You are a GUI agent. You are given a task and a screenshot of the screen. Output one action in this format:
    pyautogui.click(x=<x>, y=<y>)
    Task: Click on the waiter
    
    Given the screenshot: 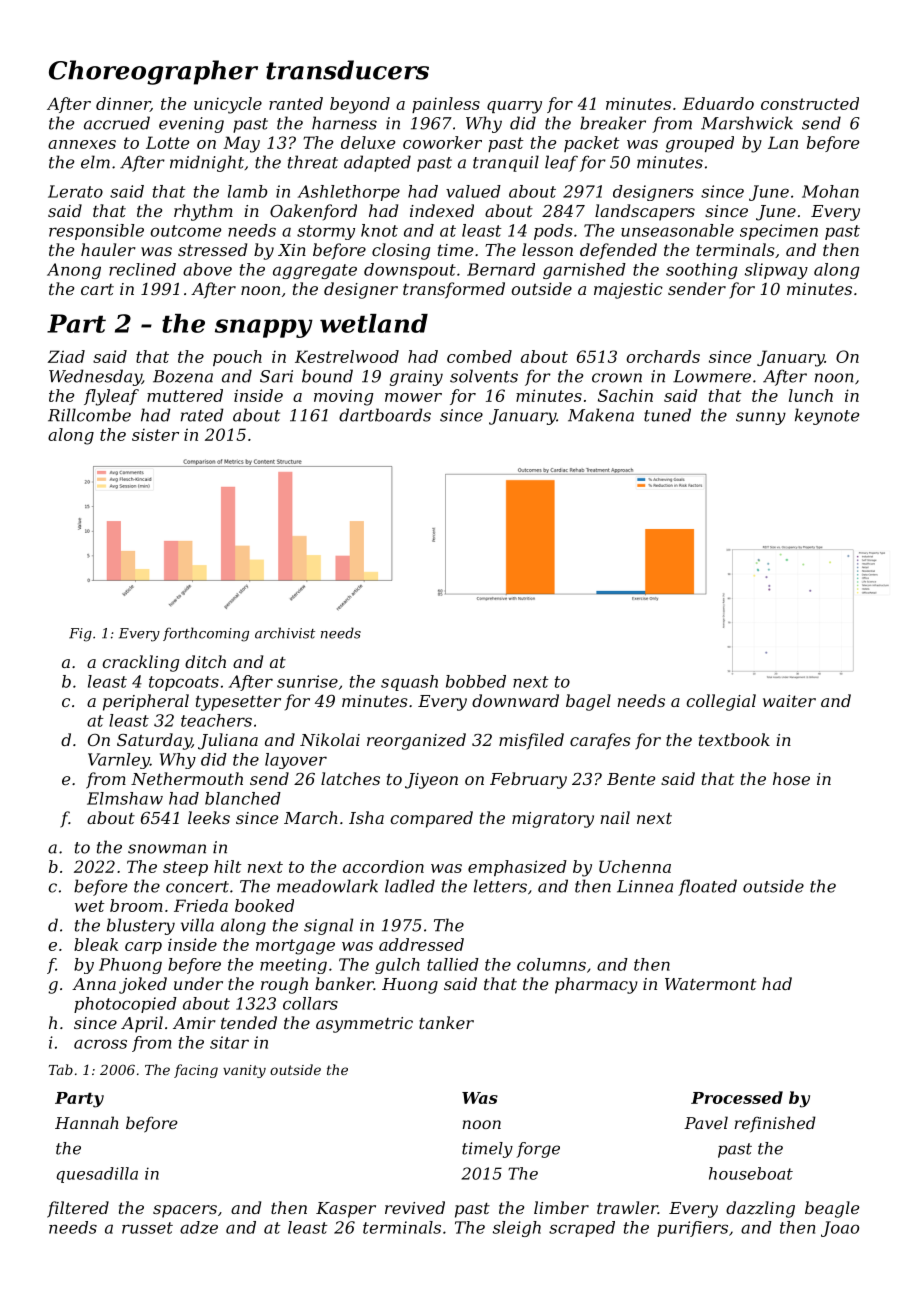 What is the action you would take?
    pyautogui.click(x=789, y=701)
